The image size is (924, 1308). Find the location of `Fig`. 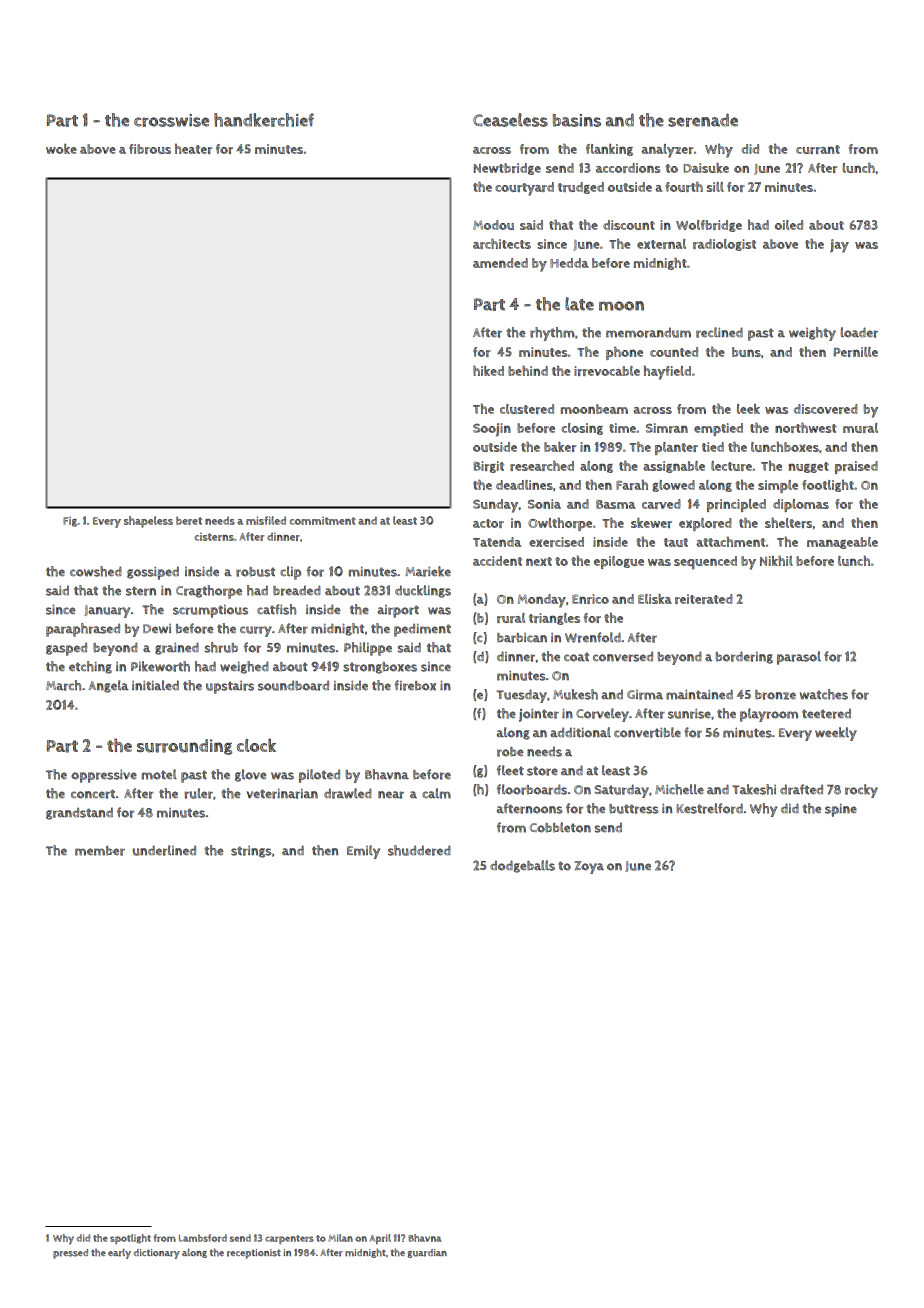

Fig is located at coordinates (70, 522).
